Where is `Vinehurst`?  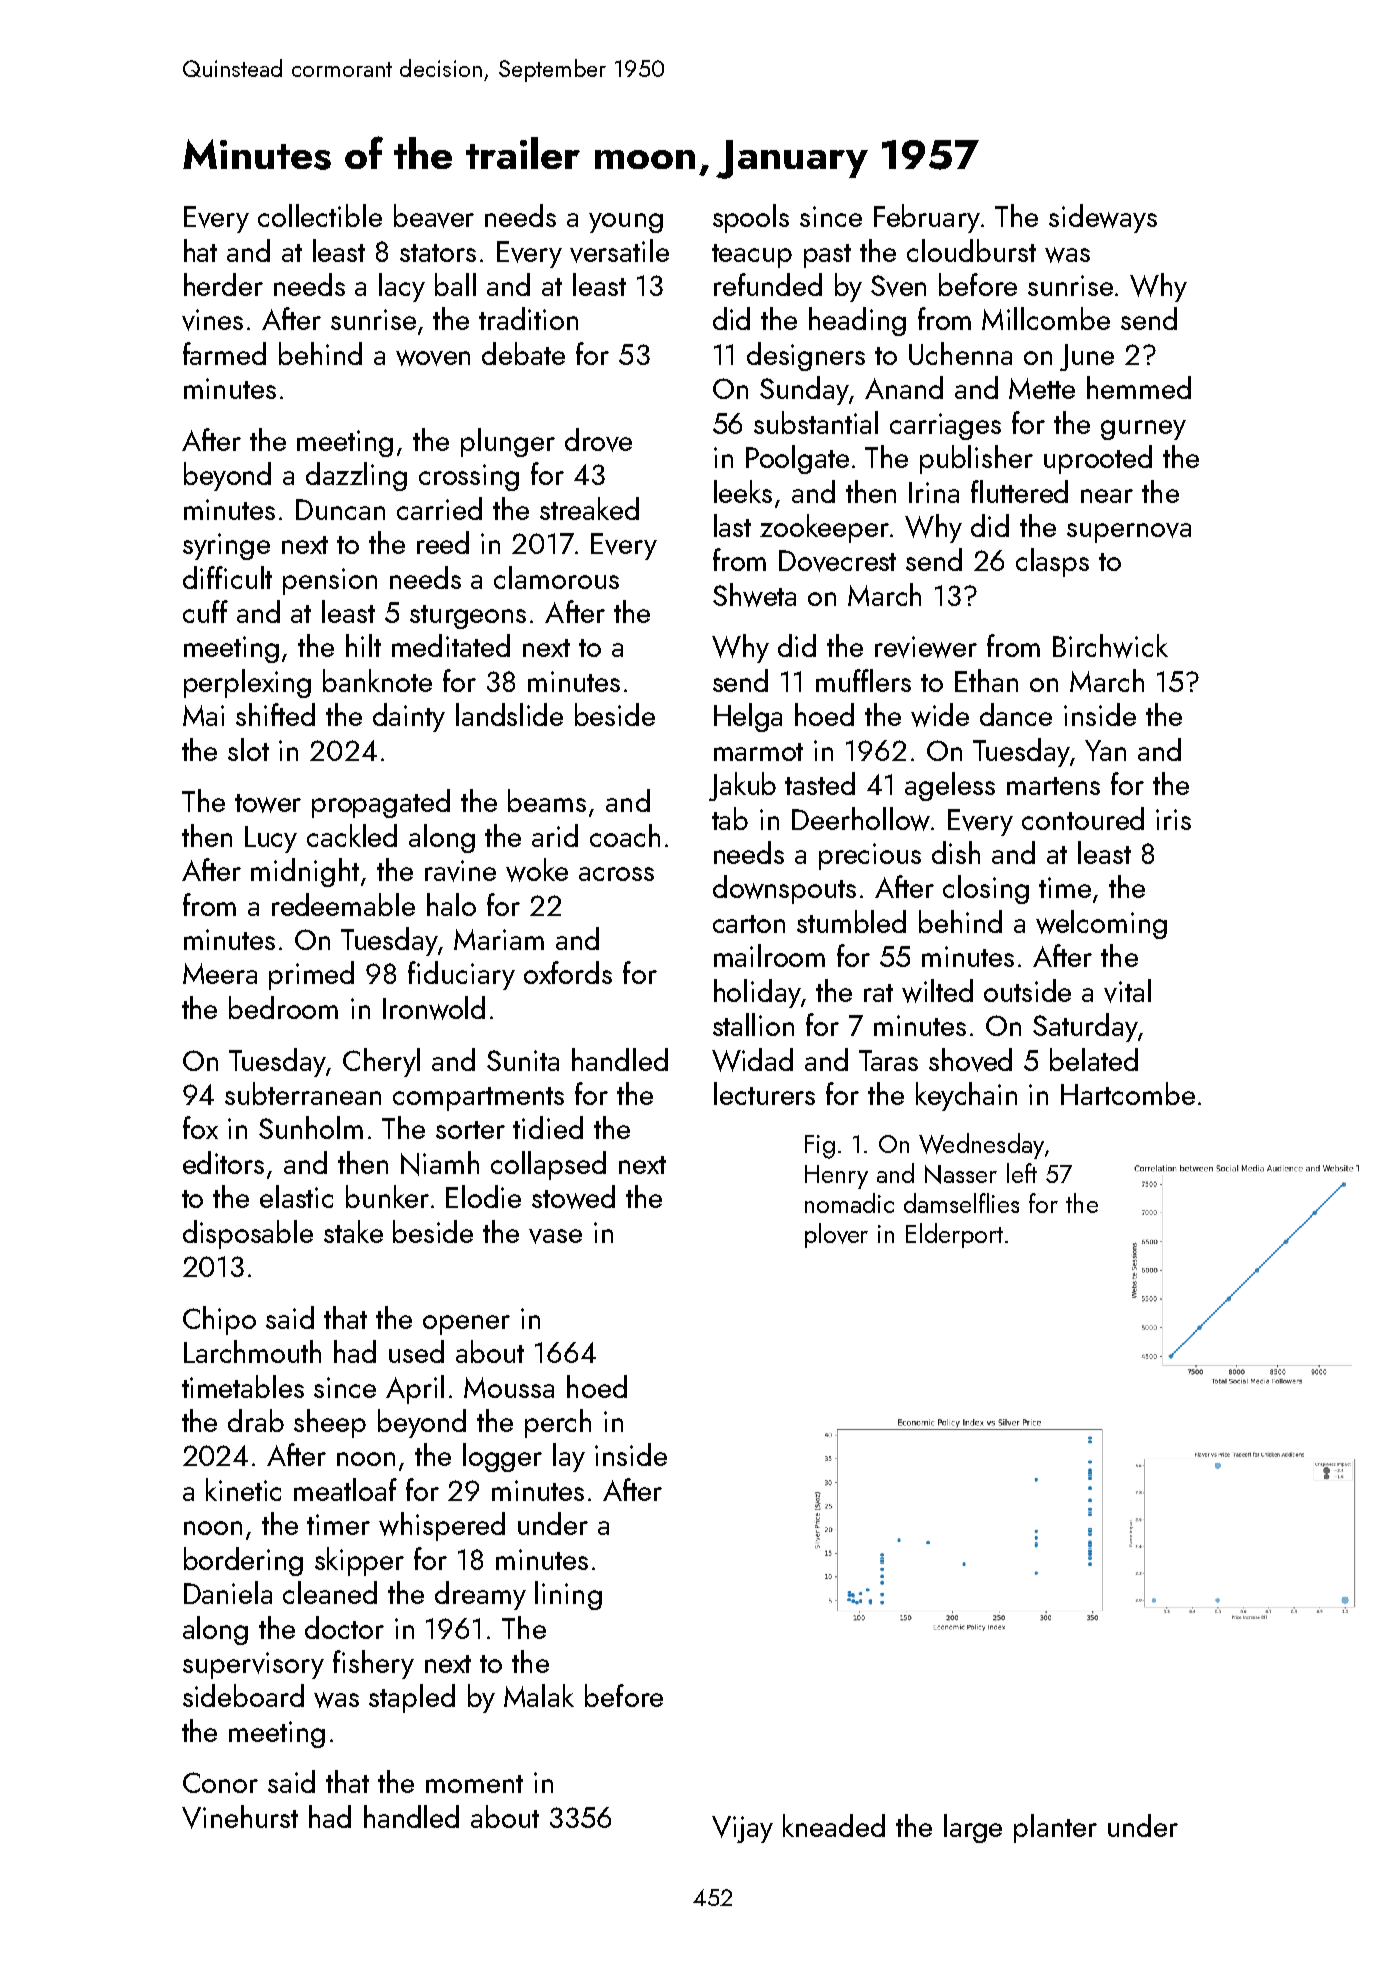 Vinehurst is located at coordinates (240, 1817).
